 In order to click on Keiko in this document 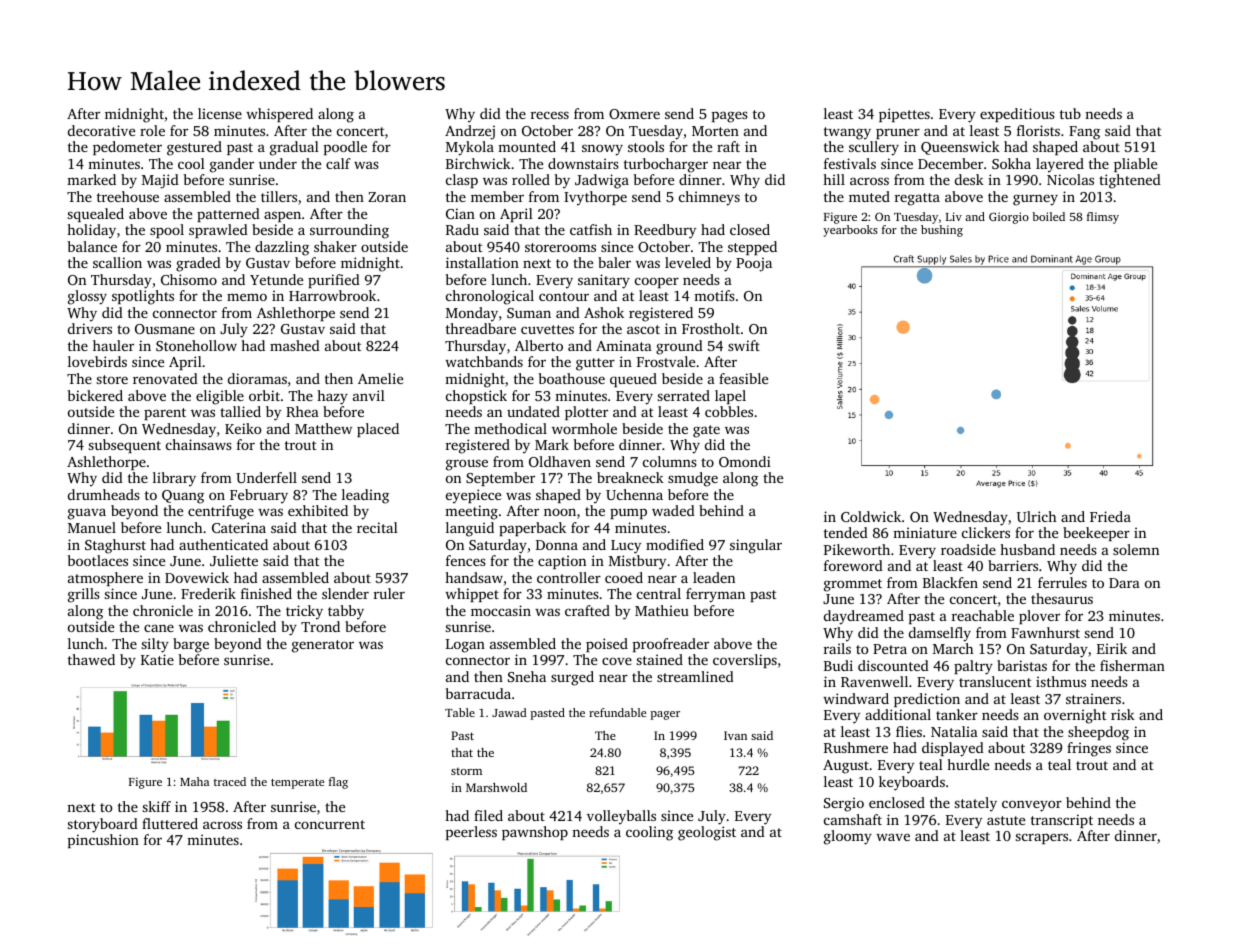, I will do `click(243, 428)`.
